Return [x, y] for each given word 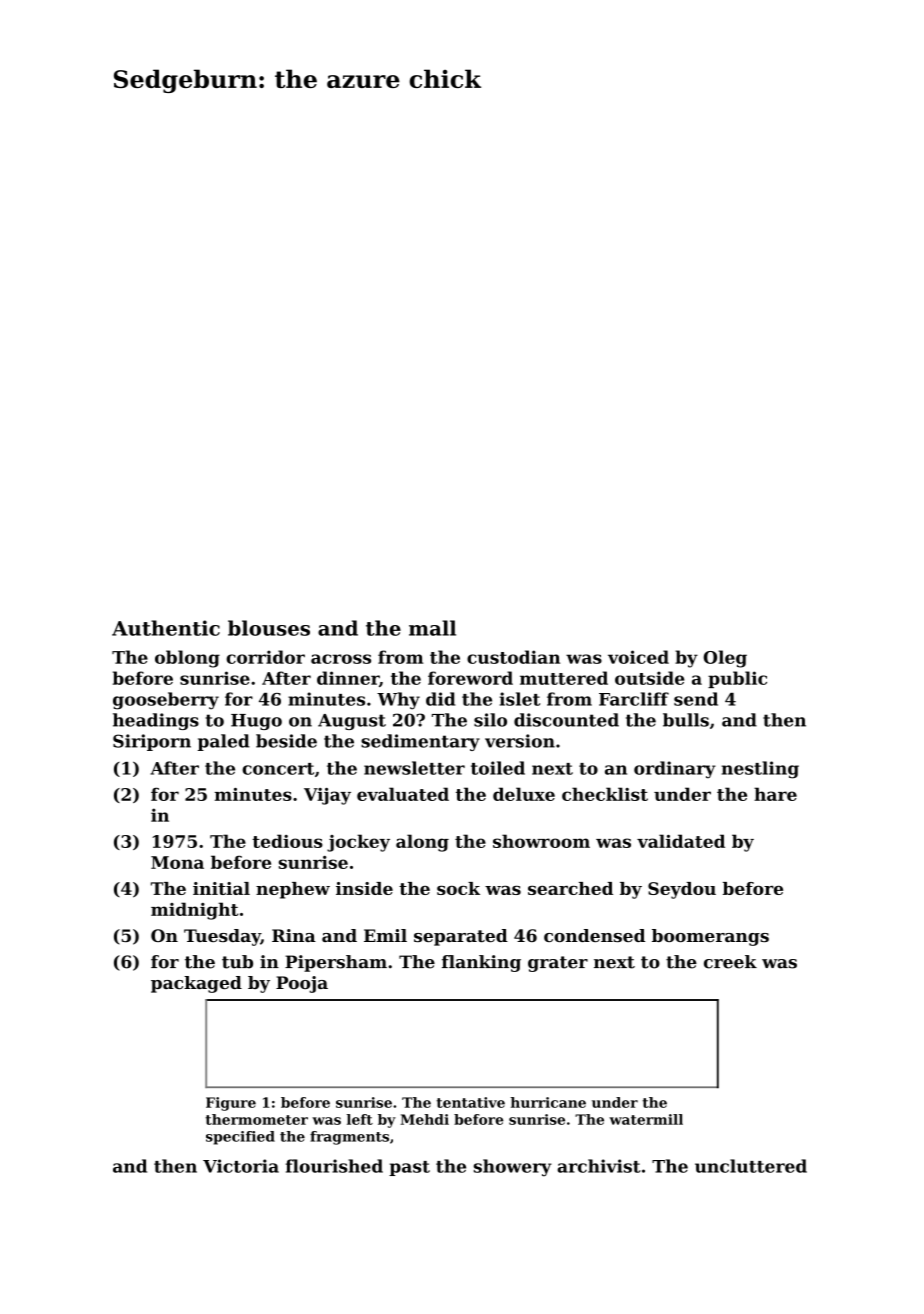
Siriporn [152, 742]
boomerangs [710, 937]
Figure [231, 1104]
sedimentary [420, 742]
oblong [187, 659]
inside [364, 888]
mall [432, 628]
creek [730, 962]
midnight [195, 911]
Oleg [725, 659]
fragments [349, 1138]
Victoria [241, 1166]
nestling [760, 770]
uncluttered [751, 1166]
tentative [471, 1102]
